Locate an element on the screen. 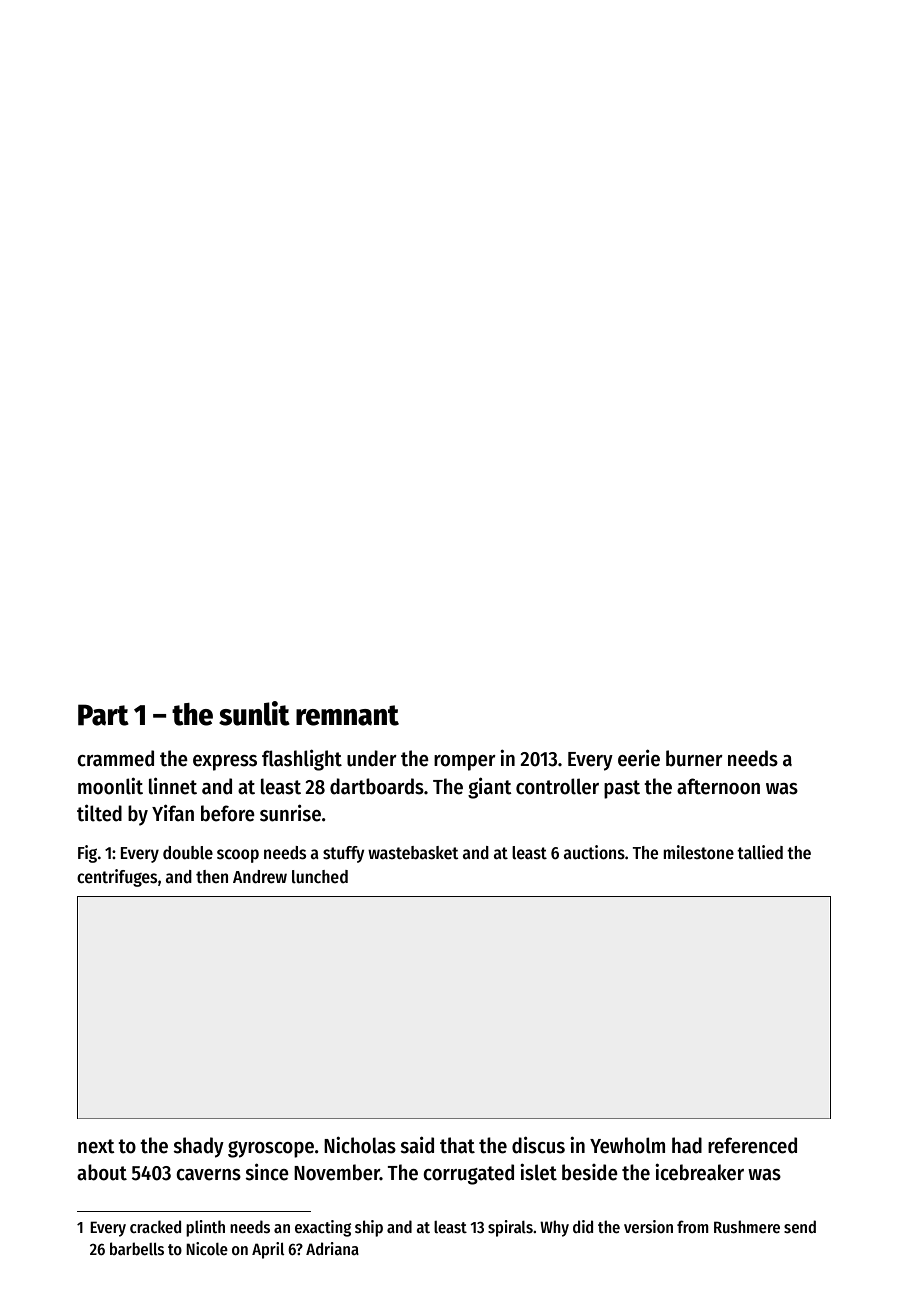 This screenshot has width=908, height=1316. auctions is located at coordinates (594, 852).
